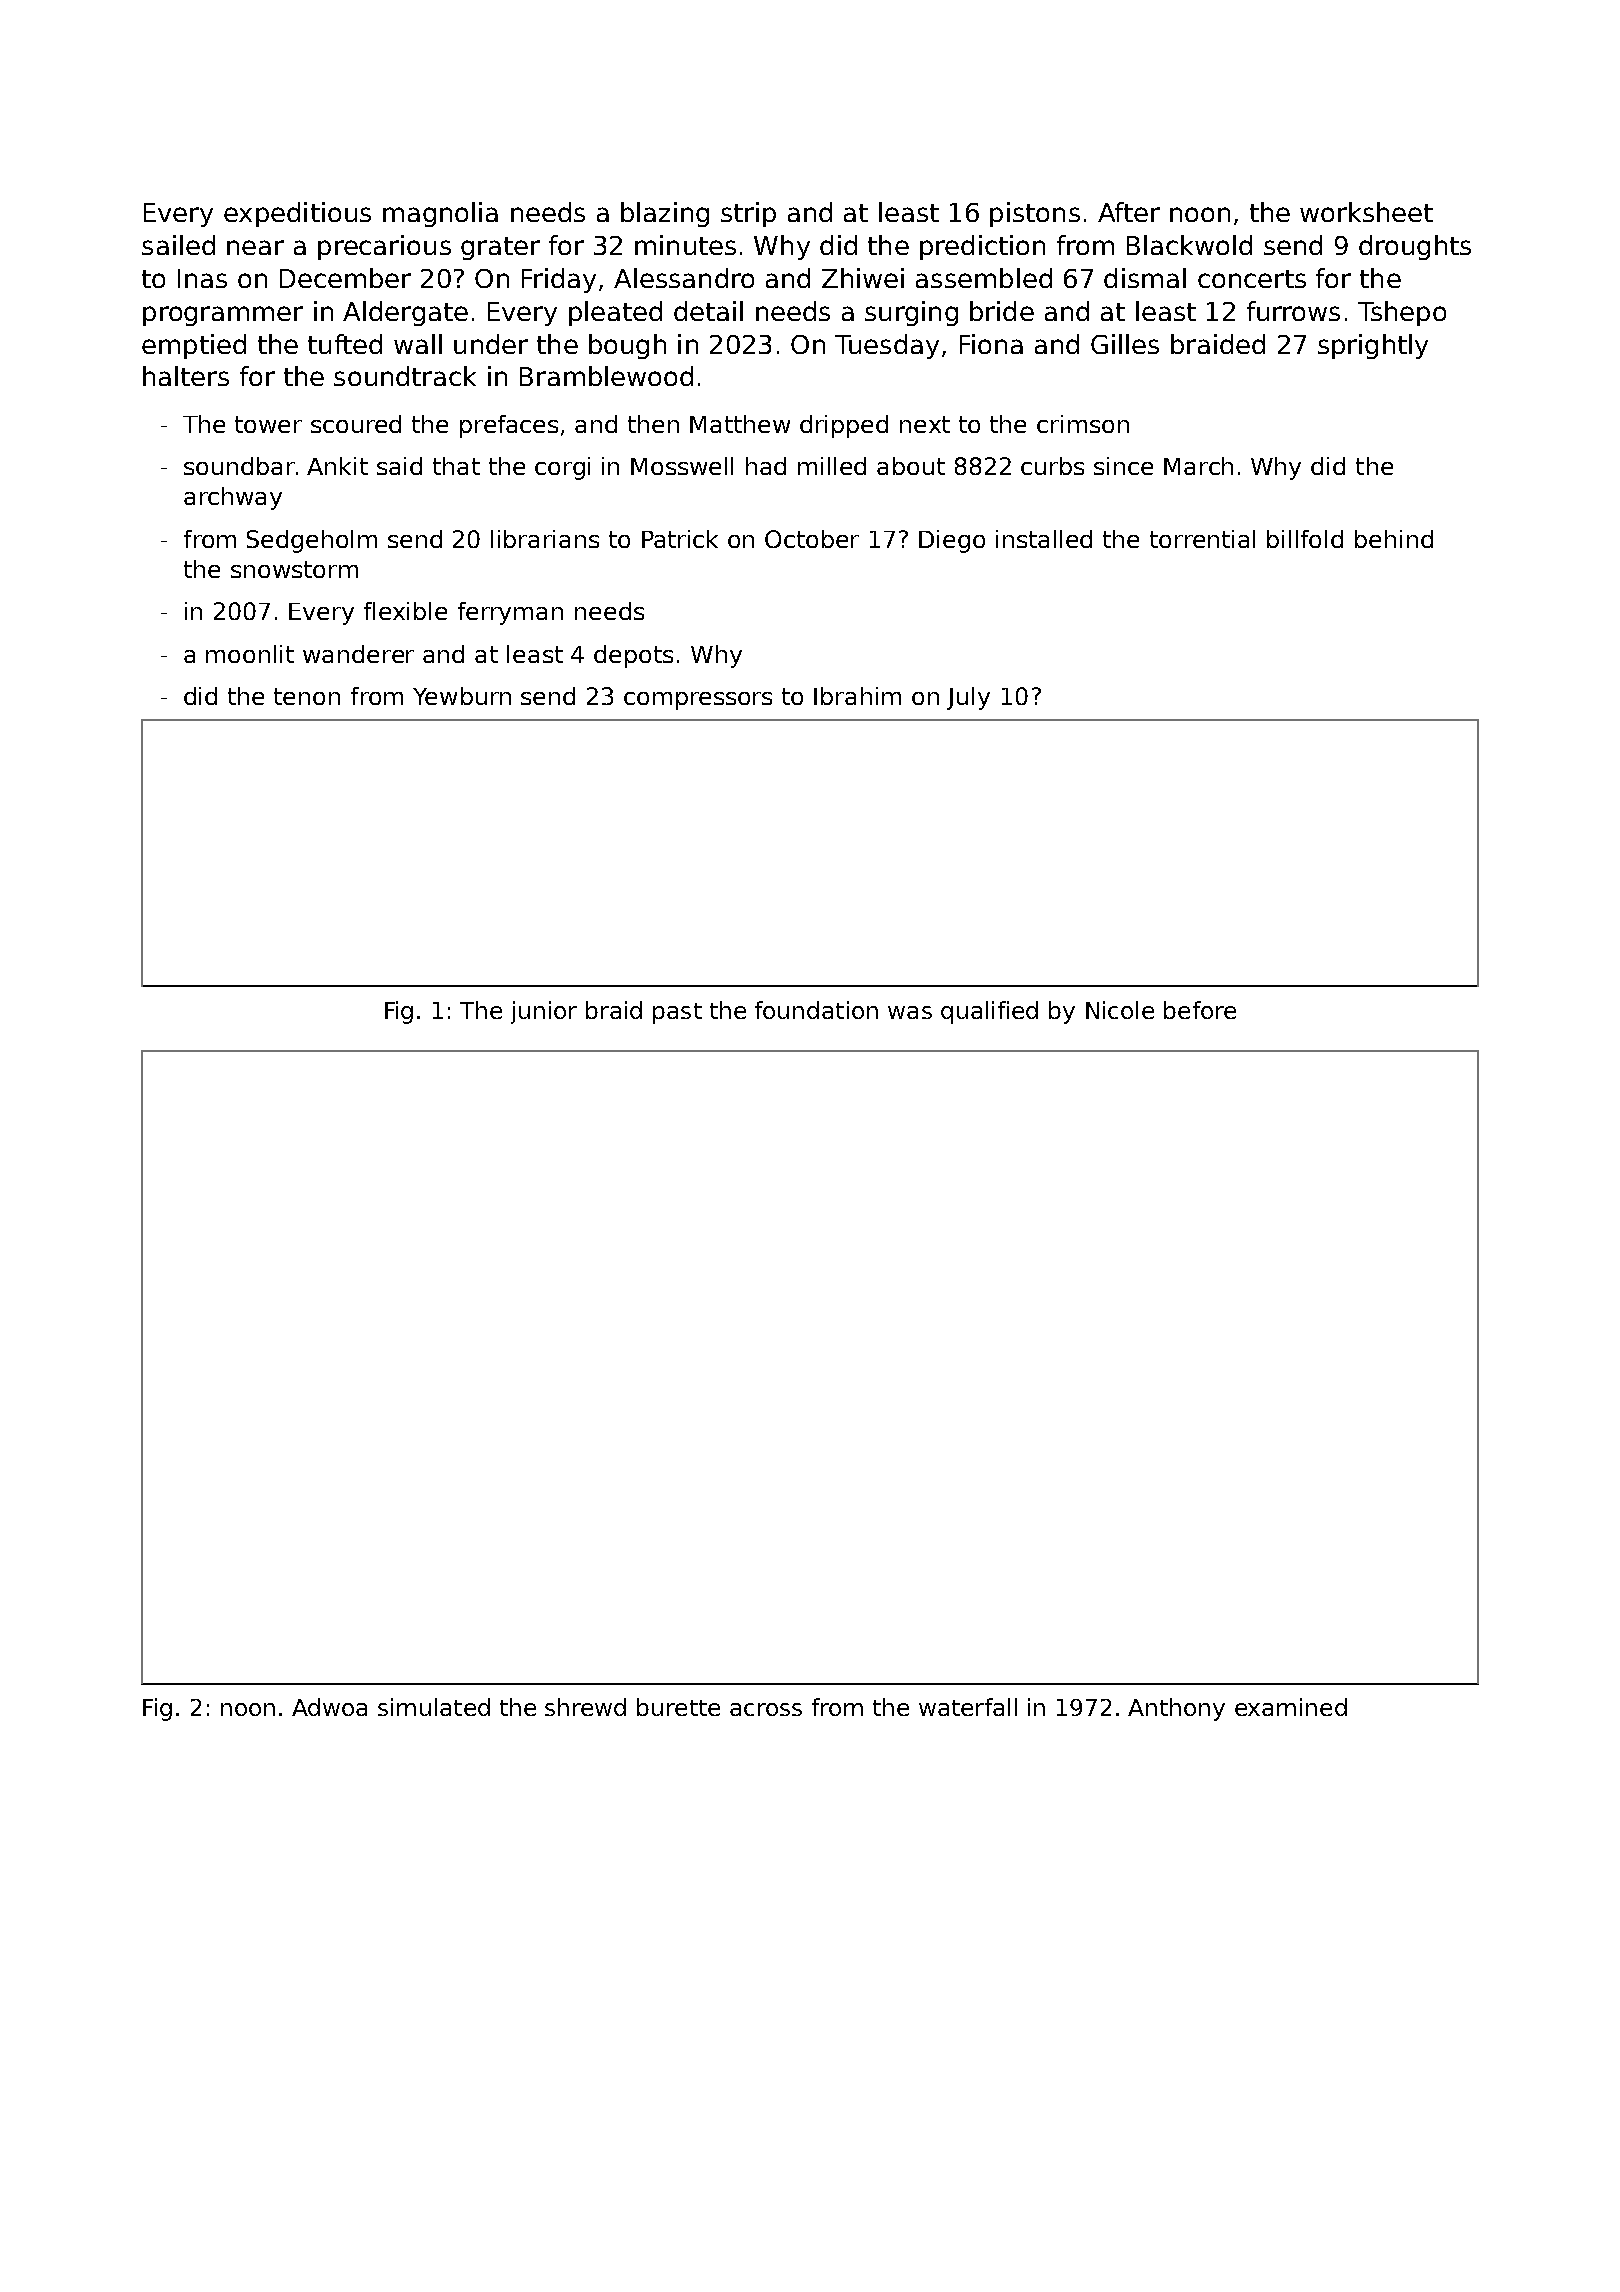  Describe the element at coordinates (329, 1707) in the screenshot. I see `Adwoa` at that location.
